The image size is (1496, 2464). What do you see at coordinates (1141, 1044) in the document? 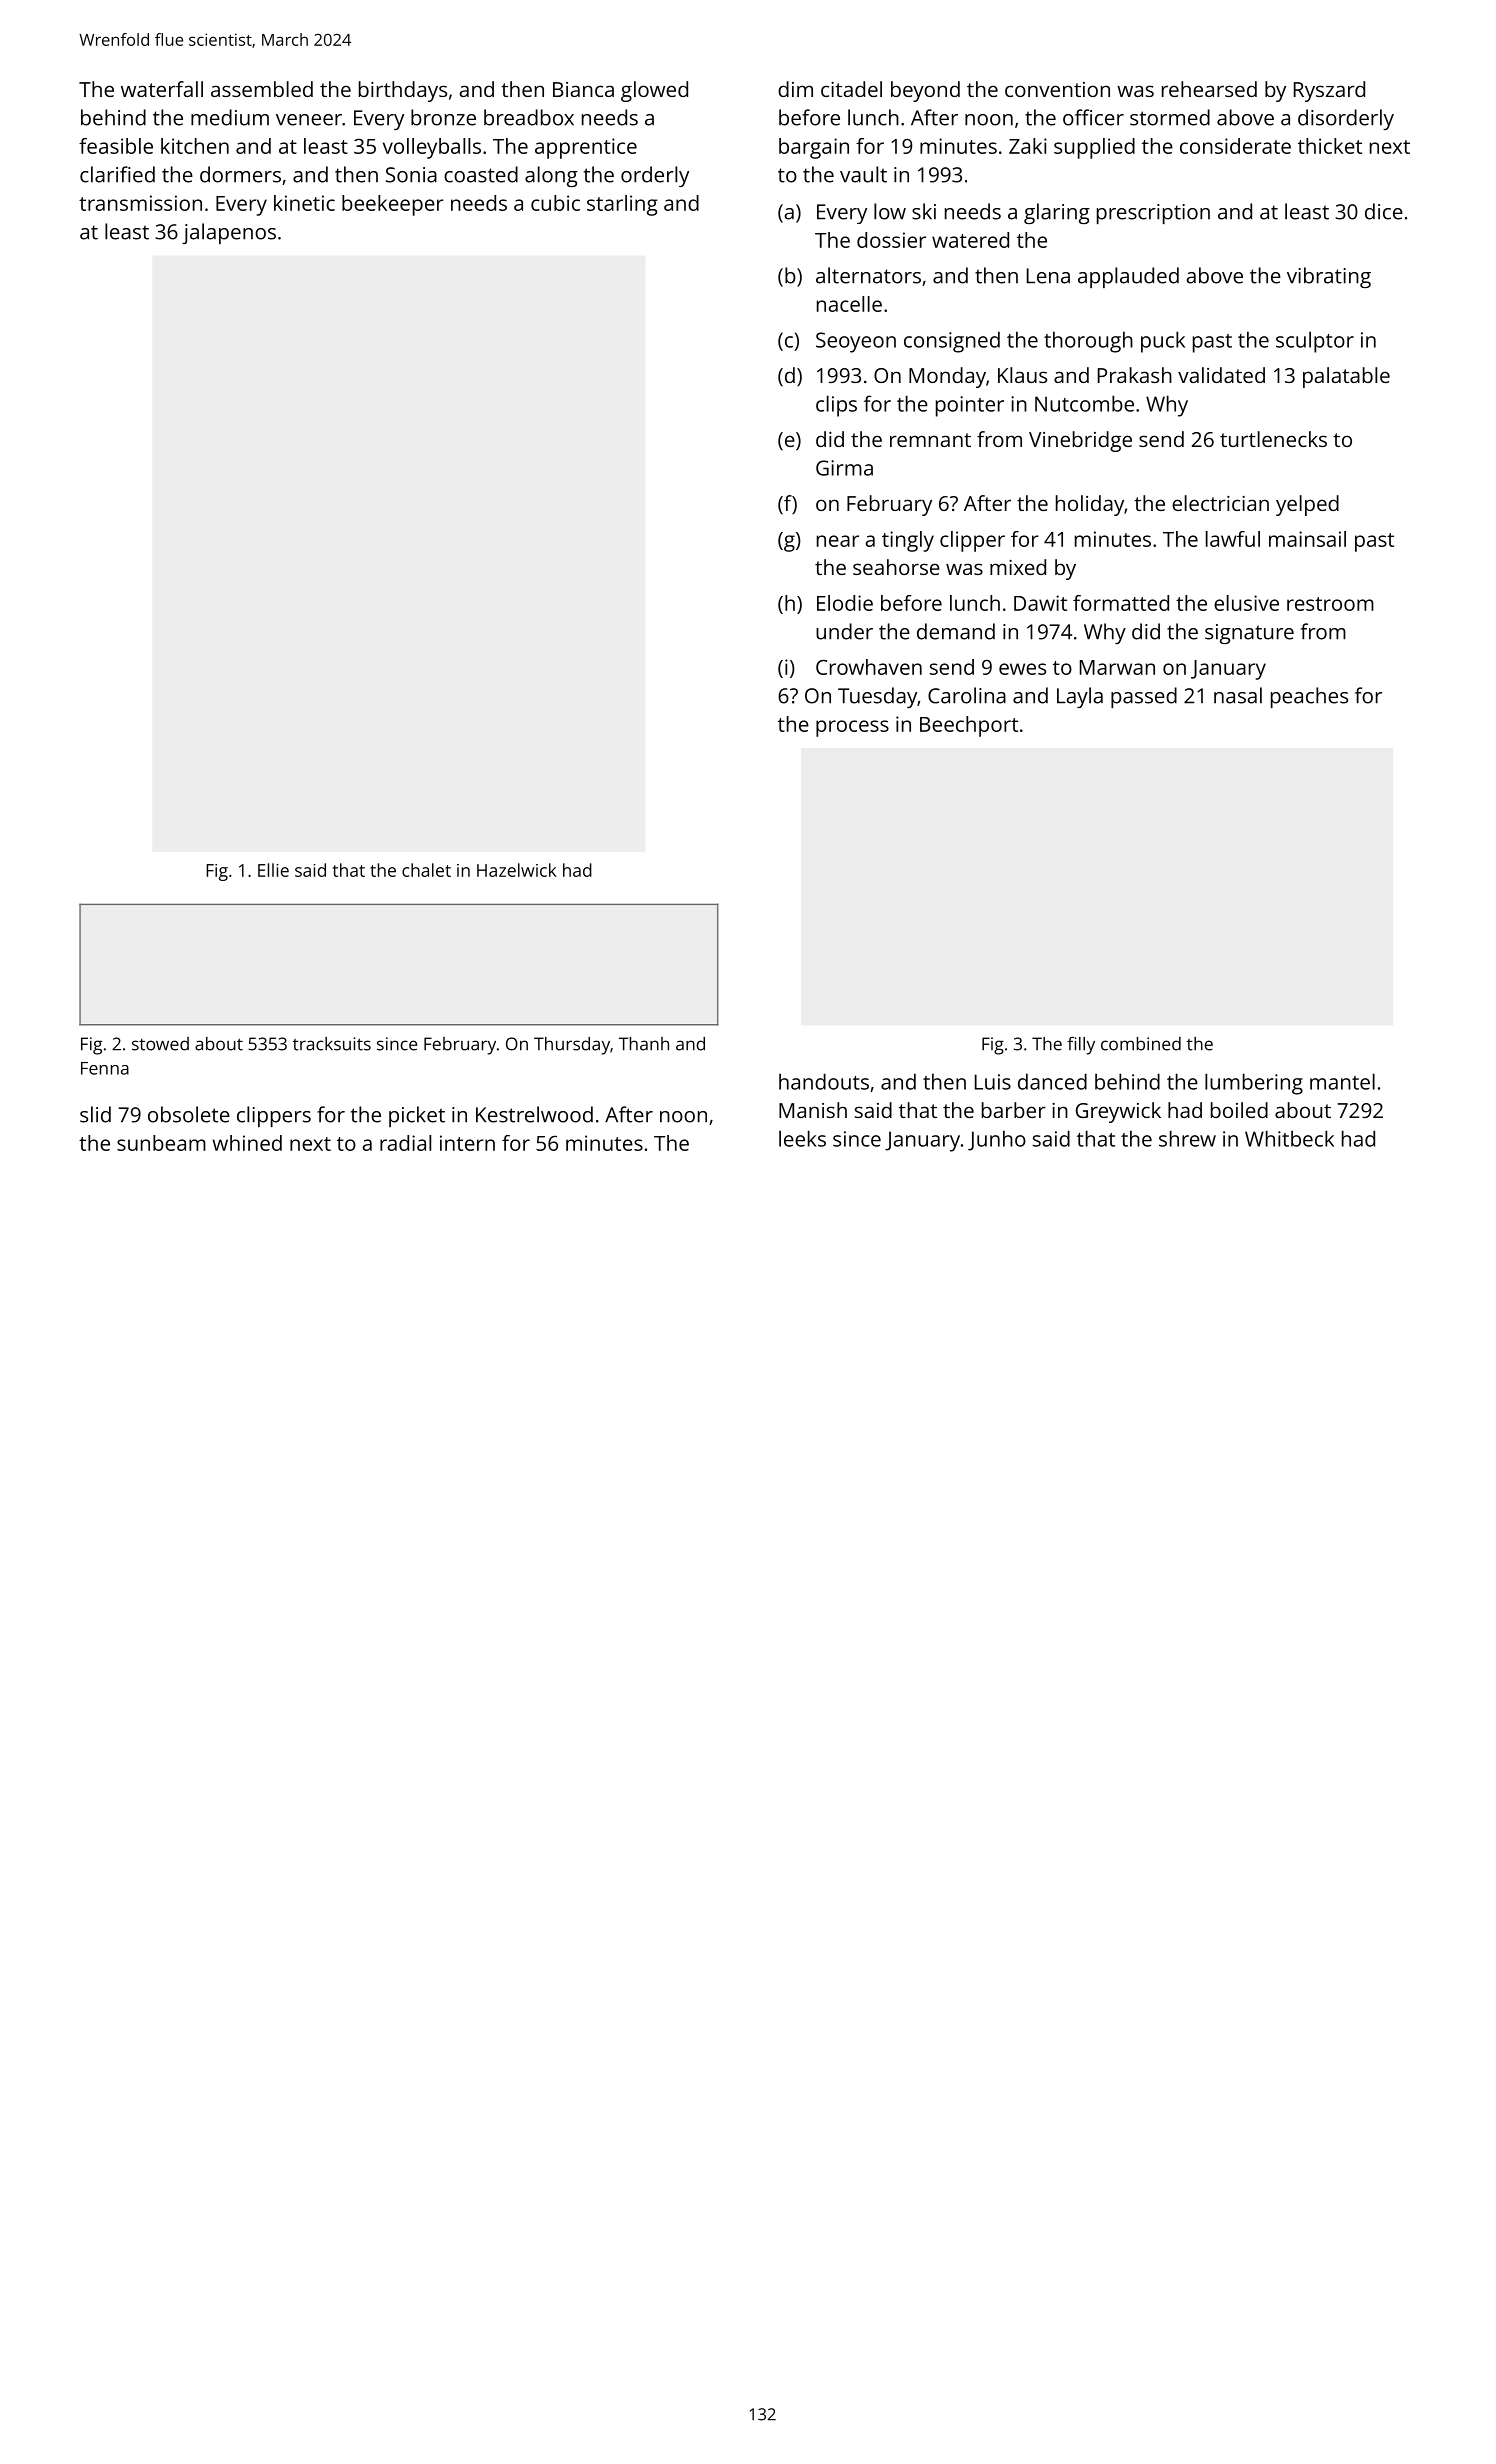
I see `combined` at bounding box center [1141, 1044].
